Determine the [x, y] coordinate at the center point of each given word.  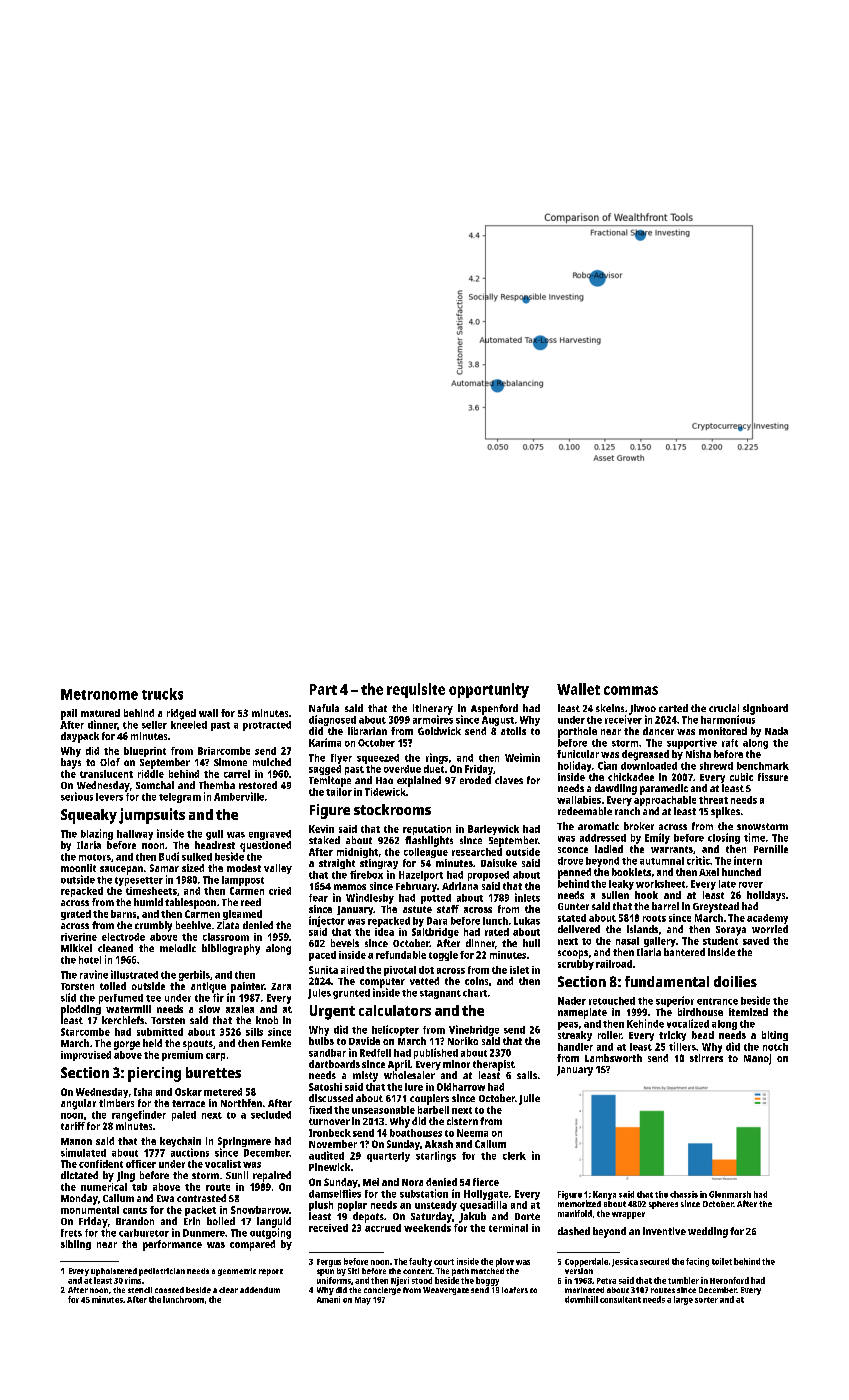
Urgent [332, 1012]
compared [252, 1245]
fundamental [667, 981]
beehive [193, 925]
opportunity [489, 690]
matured [100, 713]
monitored [723, 731]
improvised [86, 1056]
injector [327, 921]
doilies [735, 981]
